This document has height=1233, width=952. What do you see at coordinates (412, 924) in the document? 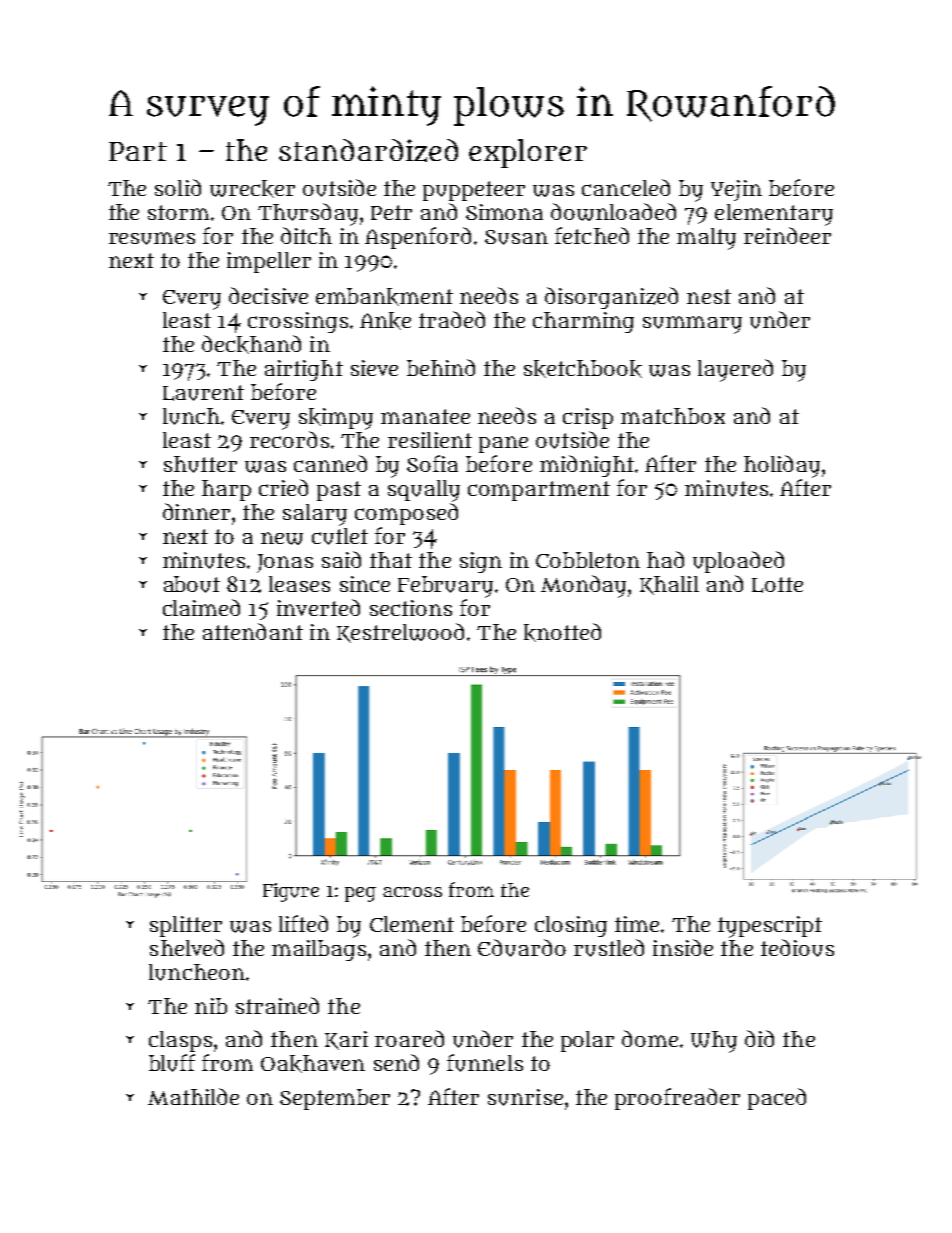
I see `Clement` at bounding box center [412, 924].
